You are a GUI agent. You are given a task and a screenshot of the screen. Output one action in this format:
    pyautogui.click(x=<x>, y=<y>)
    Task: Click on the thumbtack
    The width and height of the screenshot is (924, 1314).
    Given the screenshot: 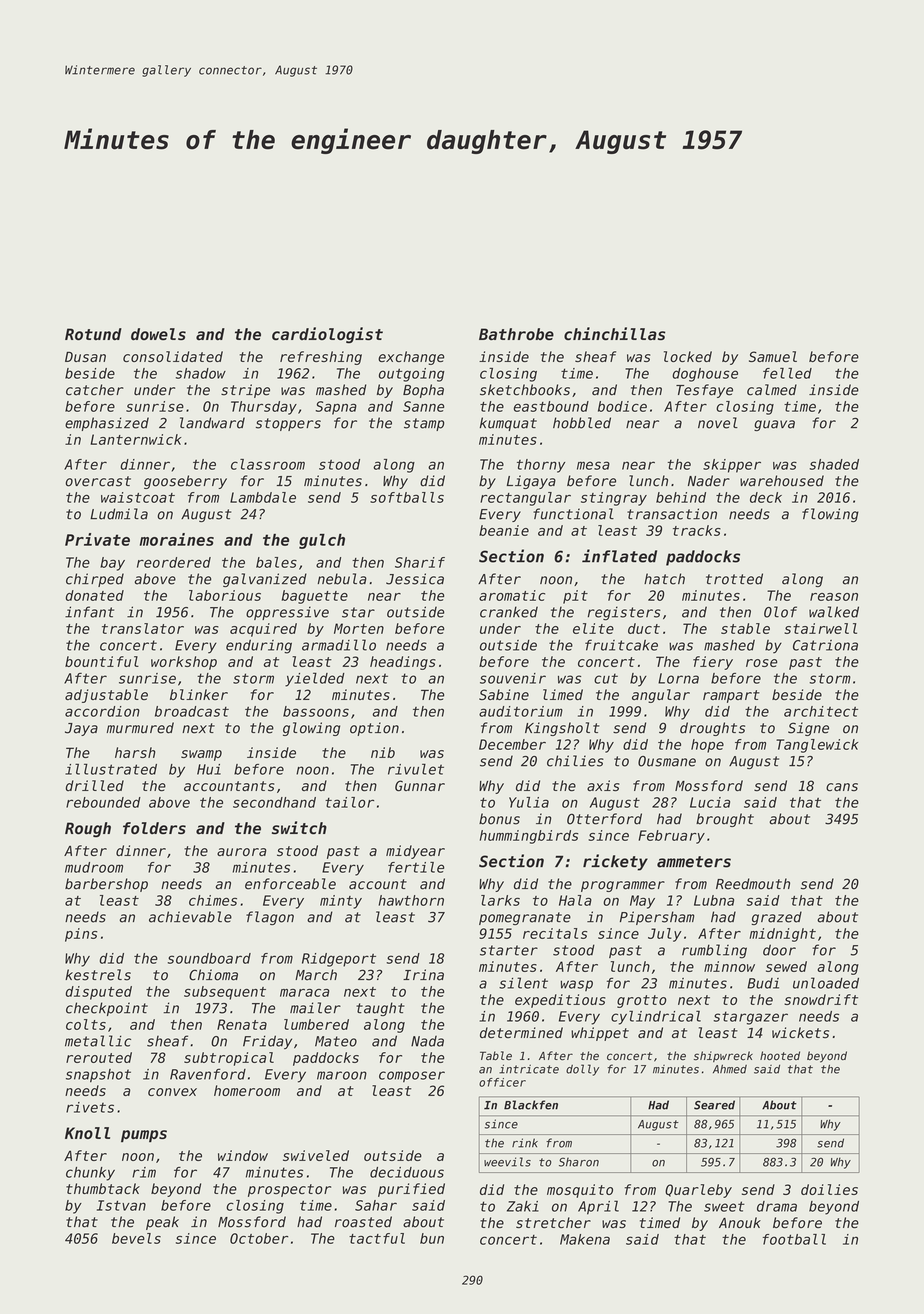 What is the action you would take?
    pyautogui.click(x=103, y=1188)
